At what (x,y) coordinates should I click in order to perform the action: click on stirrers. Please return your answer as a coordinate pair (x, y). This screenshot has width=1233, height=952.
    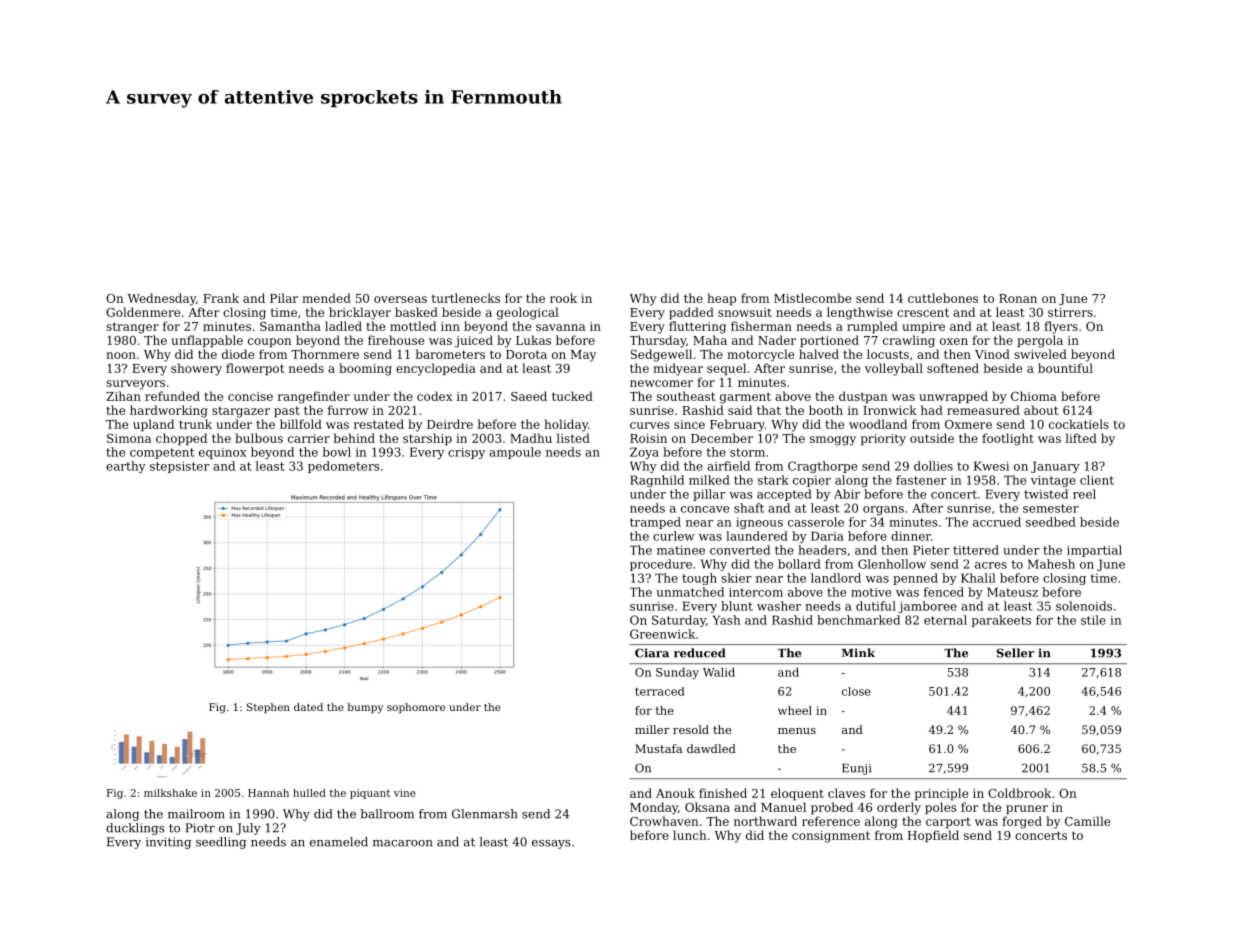
    Looking at the image, I should click on (1070, 312).
